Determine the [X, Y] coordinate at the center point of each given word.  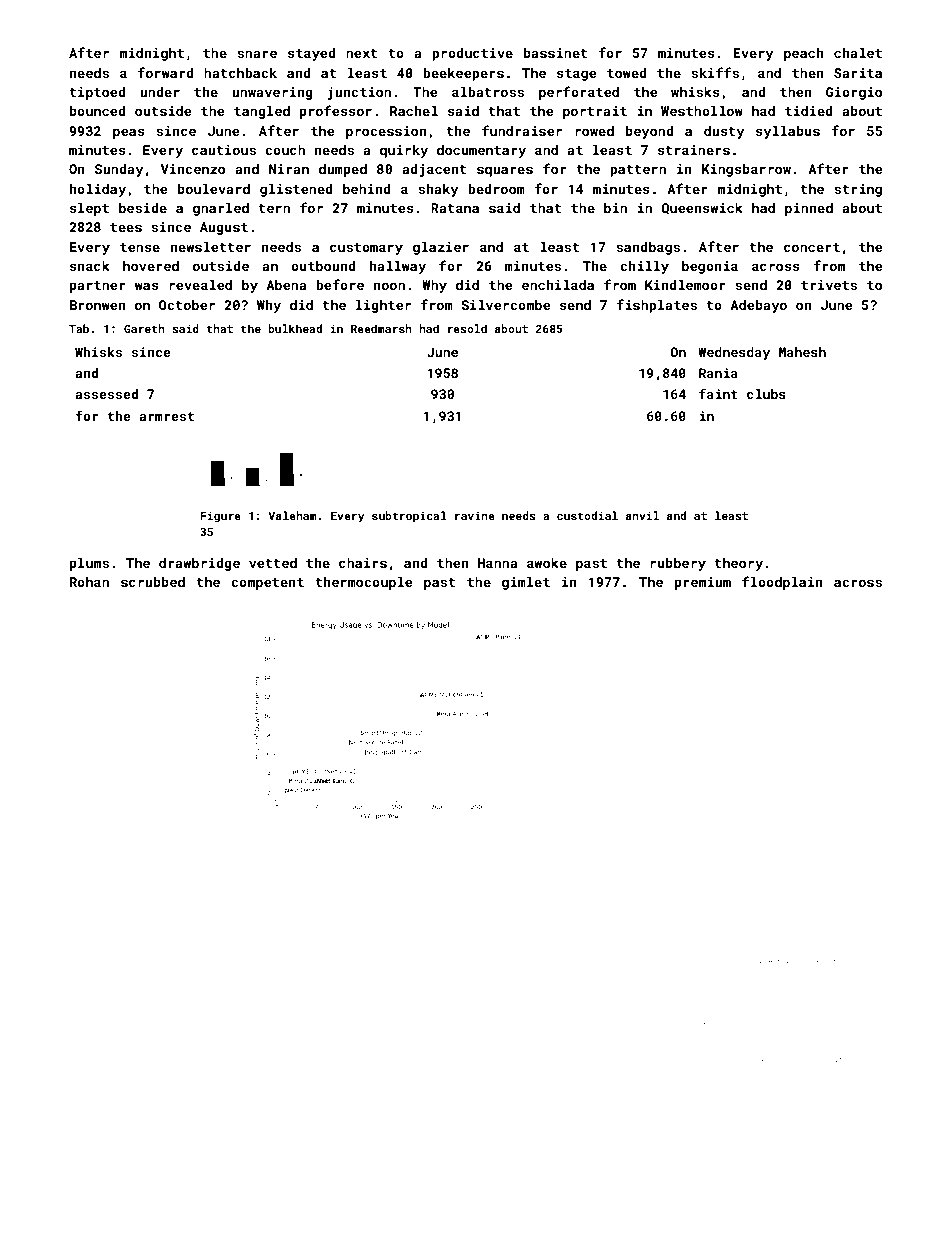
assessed [106, 394]
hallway [398, 267]
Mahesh [802, 352]
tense [140, 247]
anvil [642, 515]
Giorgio [854, 93]
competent [267, 584]
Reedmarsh [381, 328]
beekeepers [463, 74]
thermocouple [364, 583]
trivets [829, 285]
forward [165, 72]
